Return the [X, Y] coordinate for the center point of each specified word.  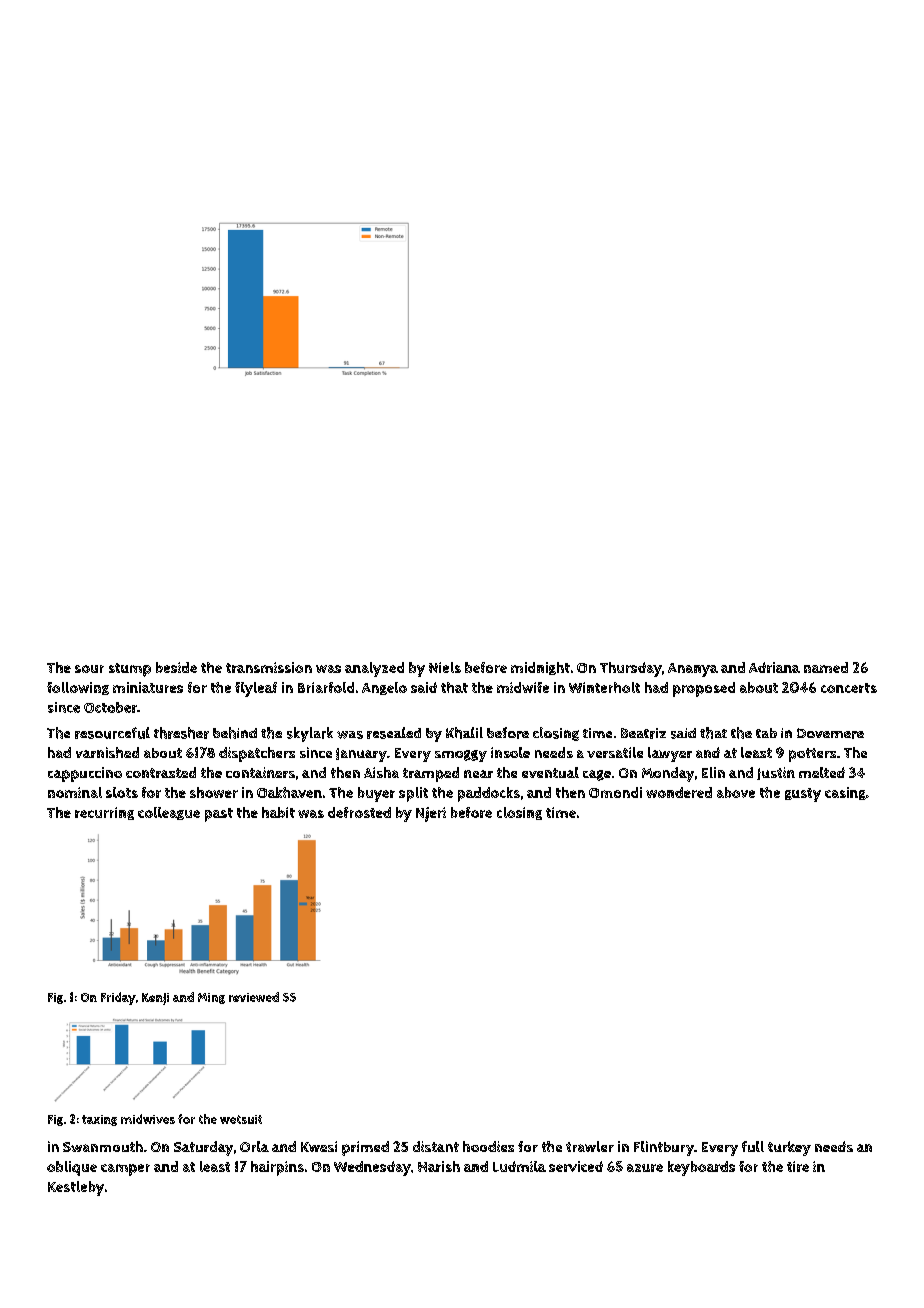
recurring [104, 813]
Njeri [431, 814]
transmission [269, 667]
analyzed [374, 669]
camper [125, 1170]
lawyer [670, 754]
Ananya [693, 670]
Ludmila [519, 1166]
